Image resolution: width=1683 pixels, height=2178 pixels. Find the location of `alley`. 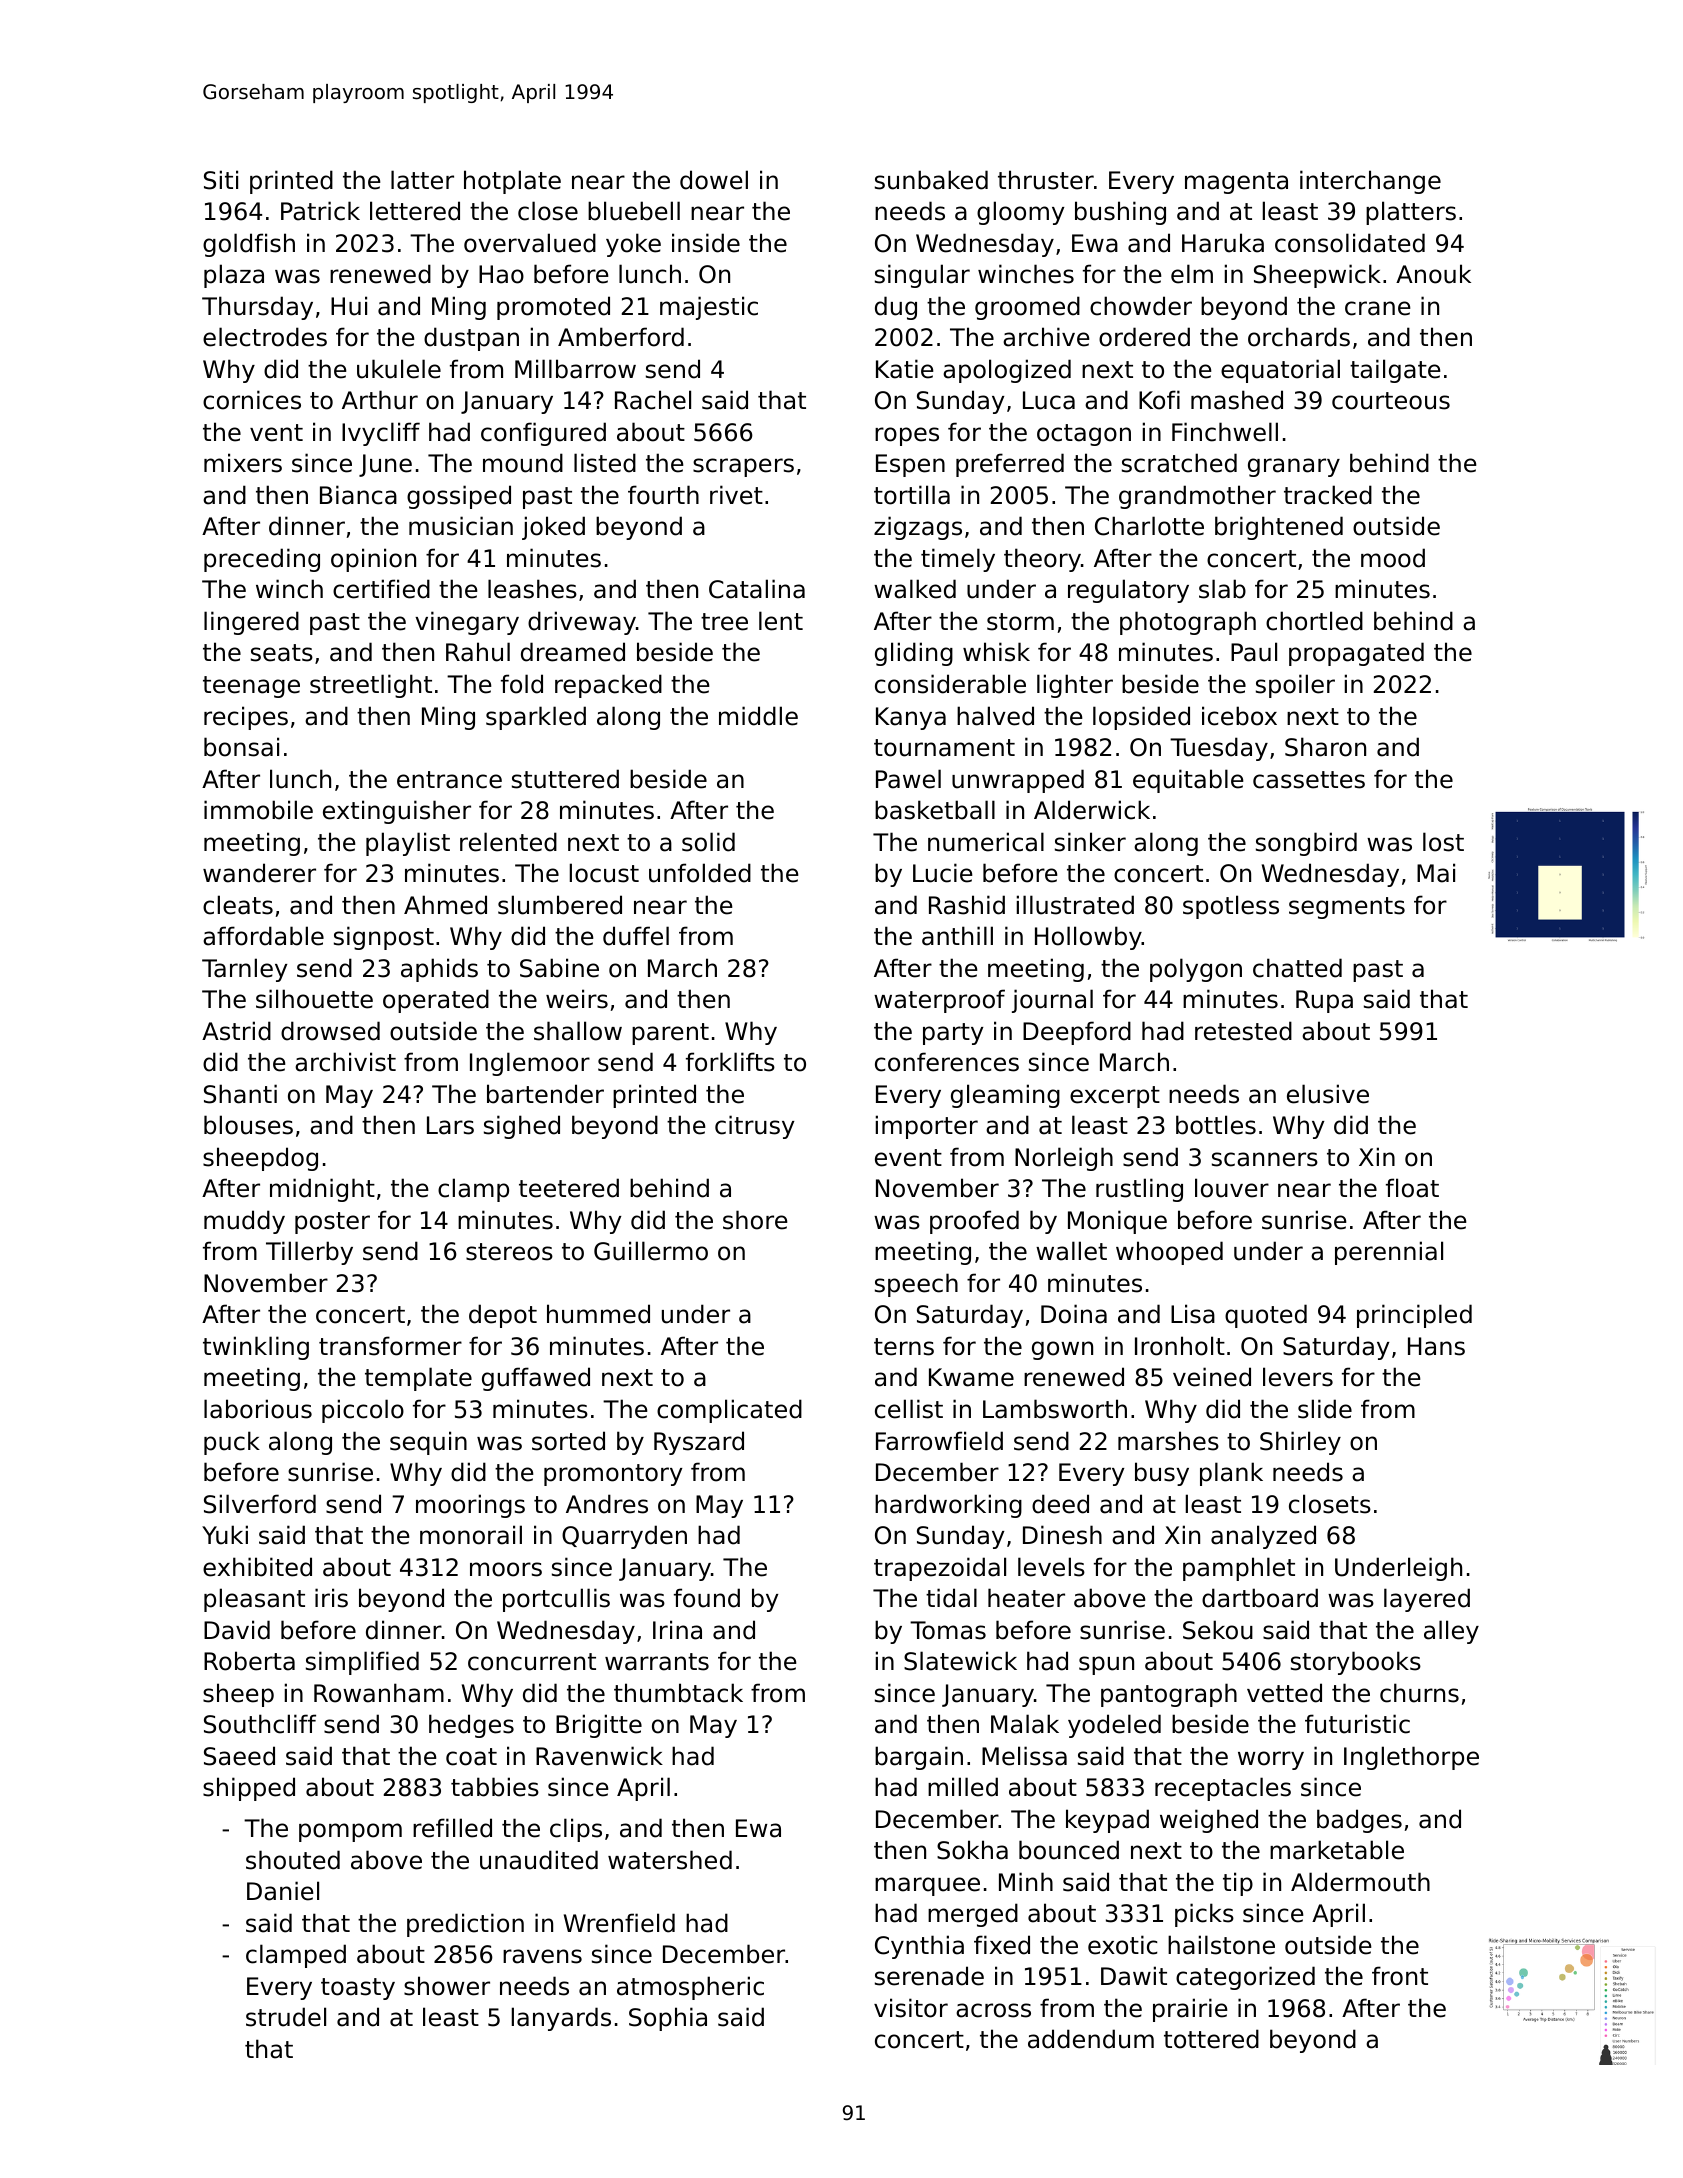

alley is located at coordinates (1451, 1632).
